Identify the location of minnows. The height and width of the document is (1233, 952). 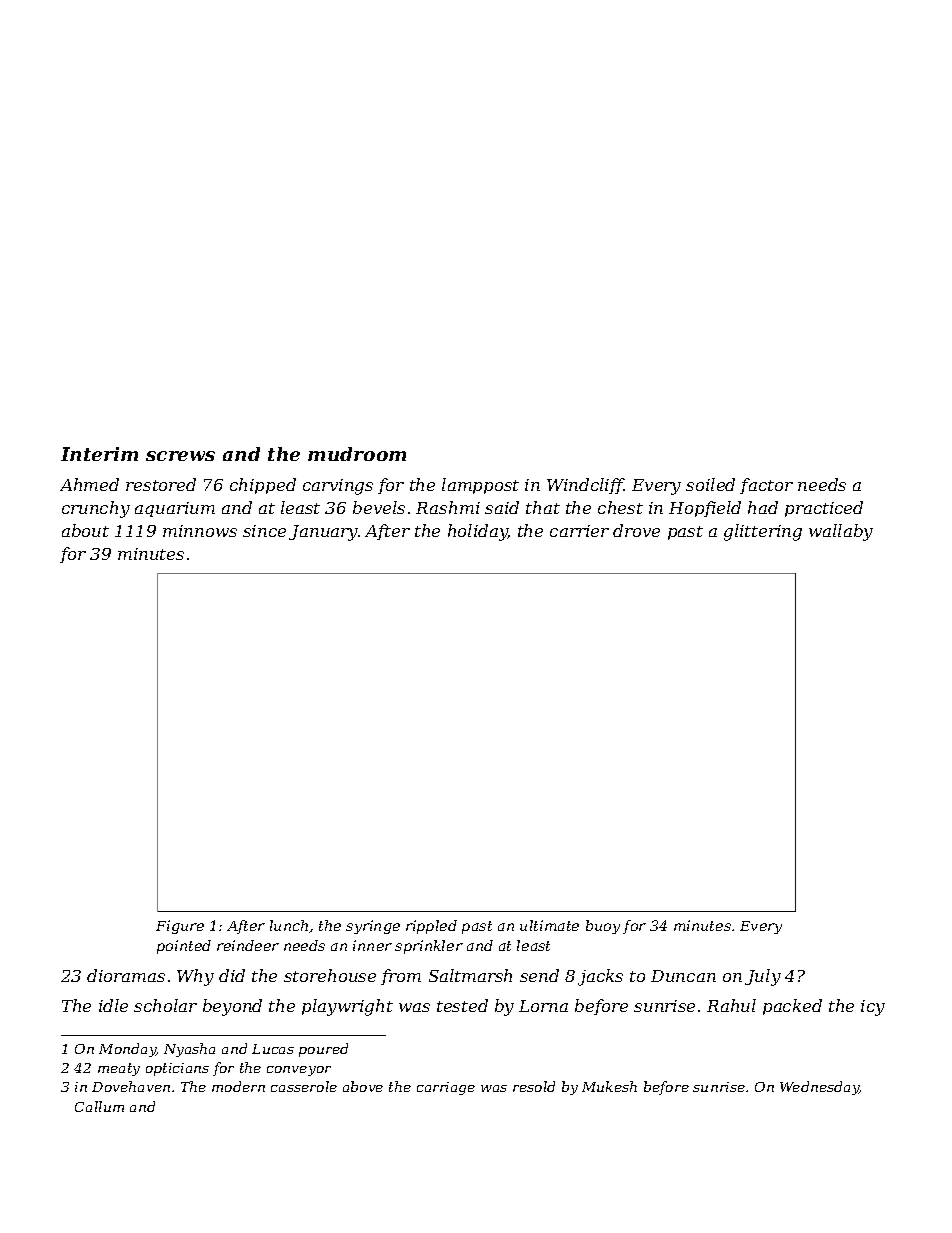
(200, 531).
